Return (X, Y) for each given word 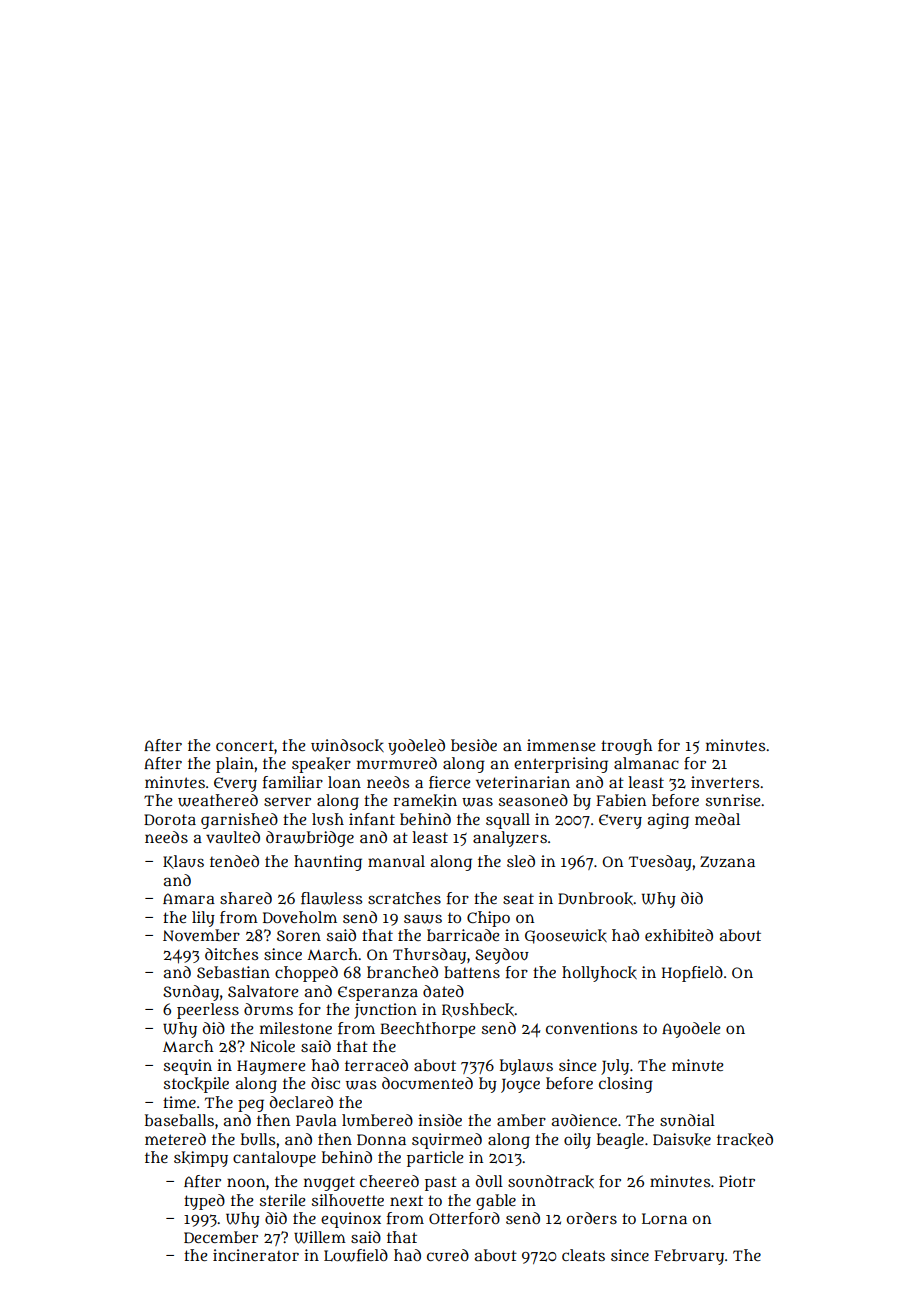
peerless (208, 1011)
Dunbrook (596, 898)
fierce (450, 782)
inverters (725, 782)
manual (396, 861)
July (615, 1067)
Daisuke (682, 1139)
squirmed (447, 1141)
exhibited (679, 935)
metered (175, 1139)
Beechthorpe (428, 1030)
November (201, 935)
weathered (218, 800)
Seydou (502, 956)
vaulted (233, 837)
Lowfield (356, 1255)
